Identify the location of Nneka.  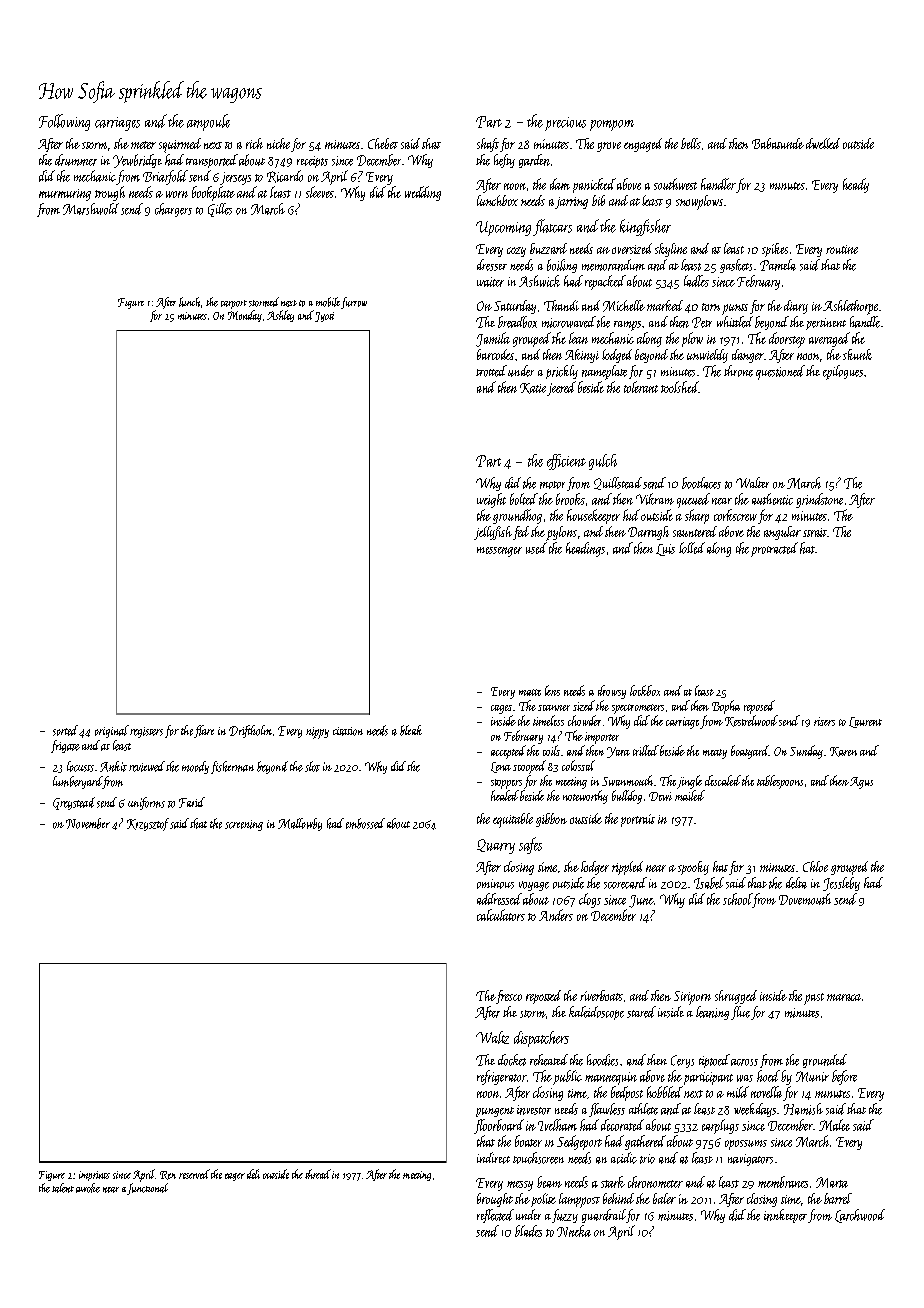
(574, 1231).
